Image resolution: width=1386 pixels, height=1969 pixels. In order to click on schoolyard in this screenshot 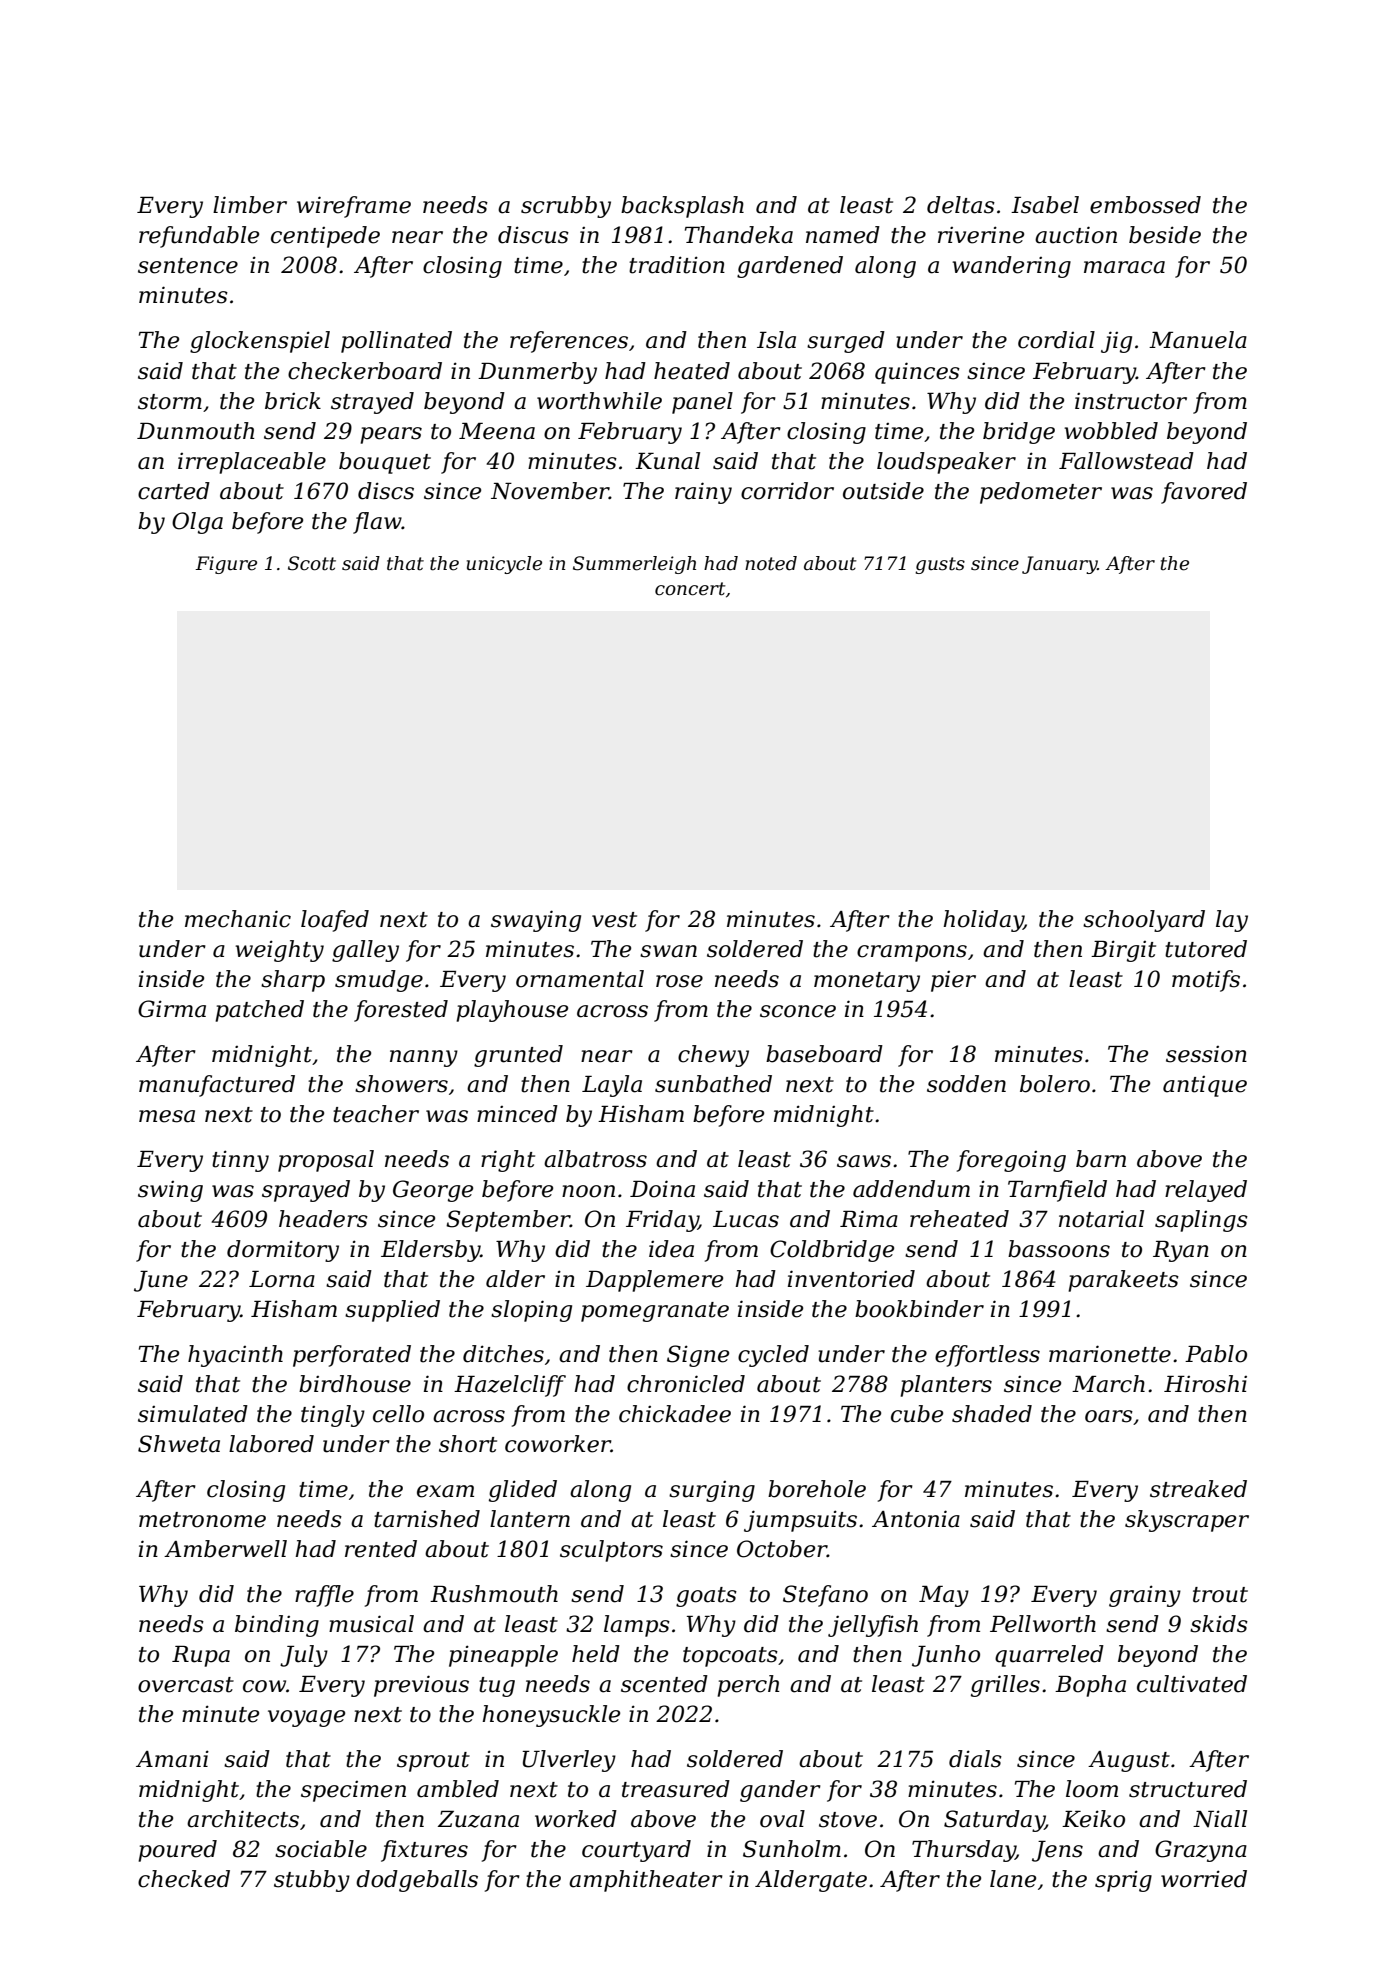, I will do `click(1144, 921)`.
